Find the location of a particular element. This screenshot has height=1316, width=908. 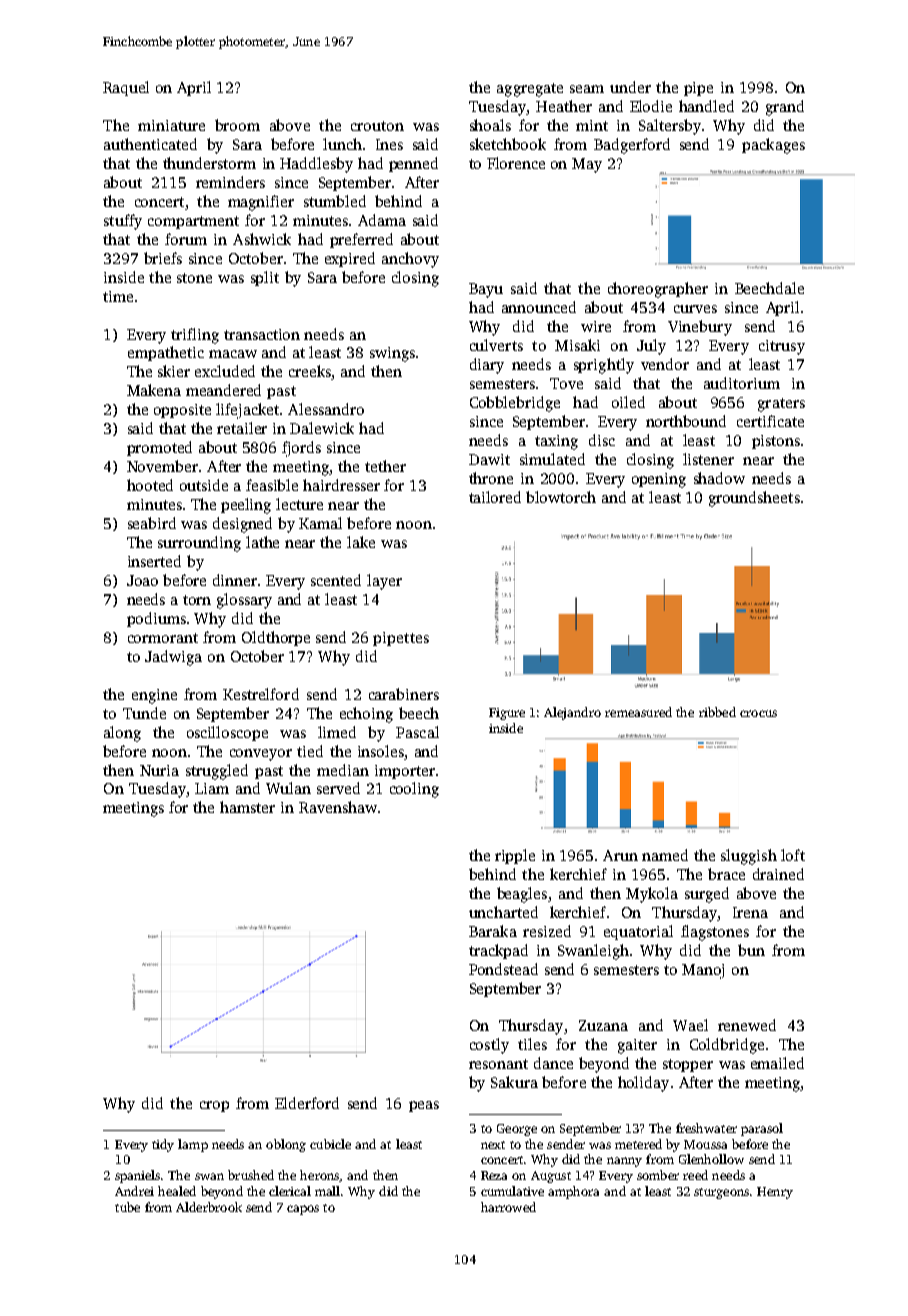

crocus is located at coordinates (758, 713).
